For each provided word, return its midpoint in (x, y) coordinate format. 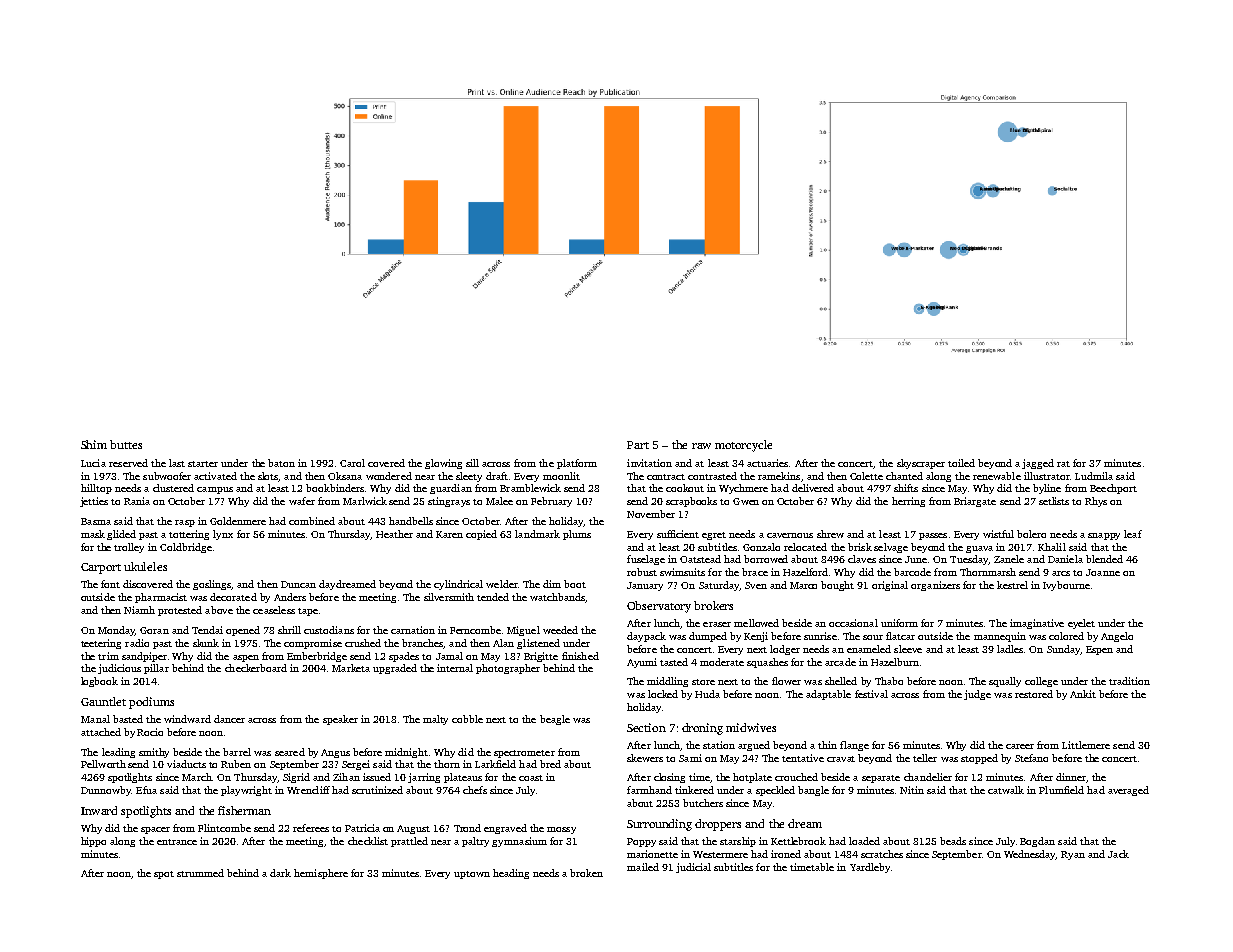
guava (979, 549)
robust (642, 572)
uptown (472, 875)
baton (281, 463)
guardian (451, 489)
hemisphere (321, 874)
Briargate (975, 502)
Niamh (139, 610)
